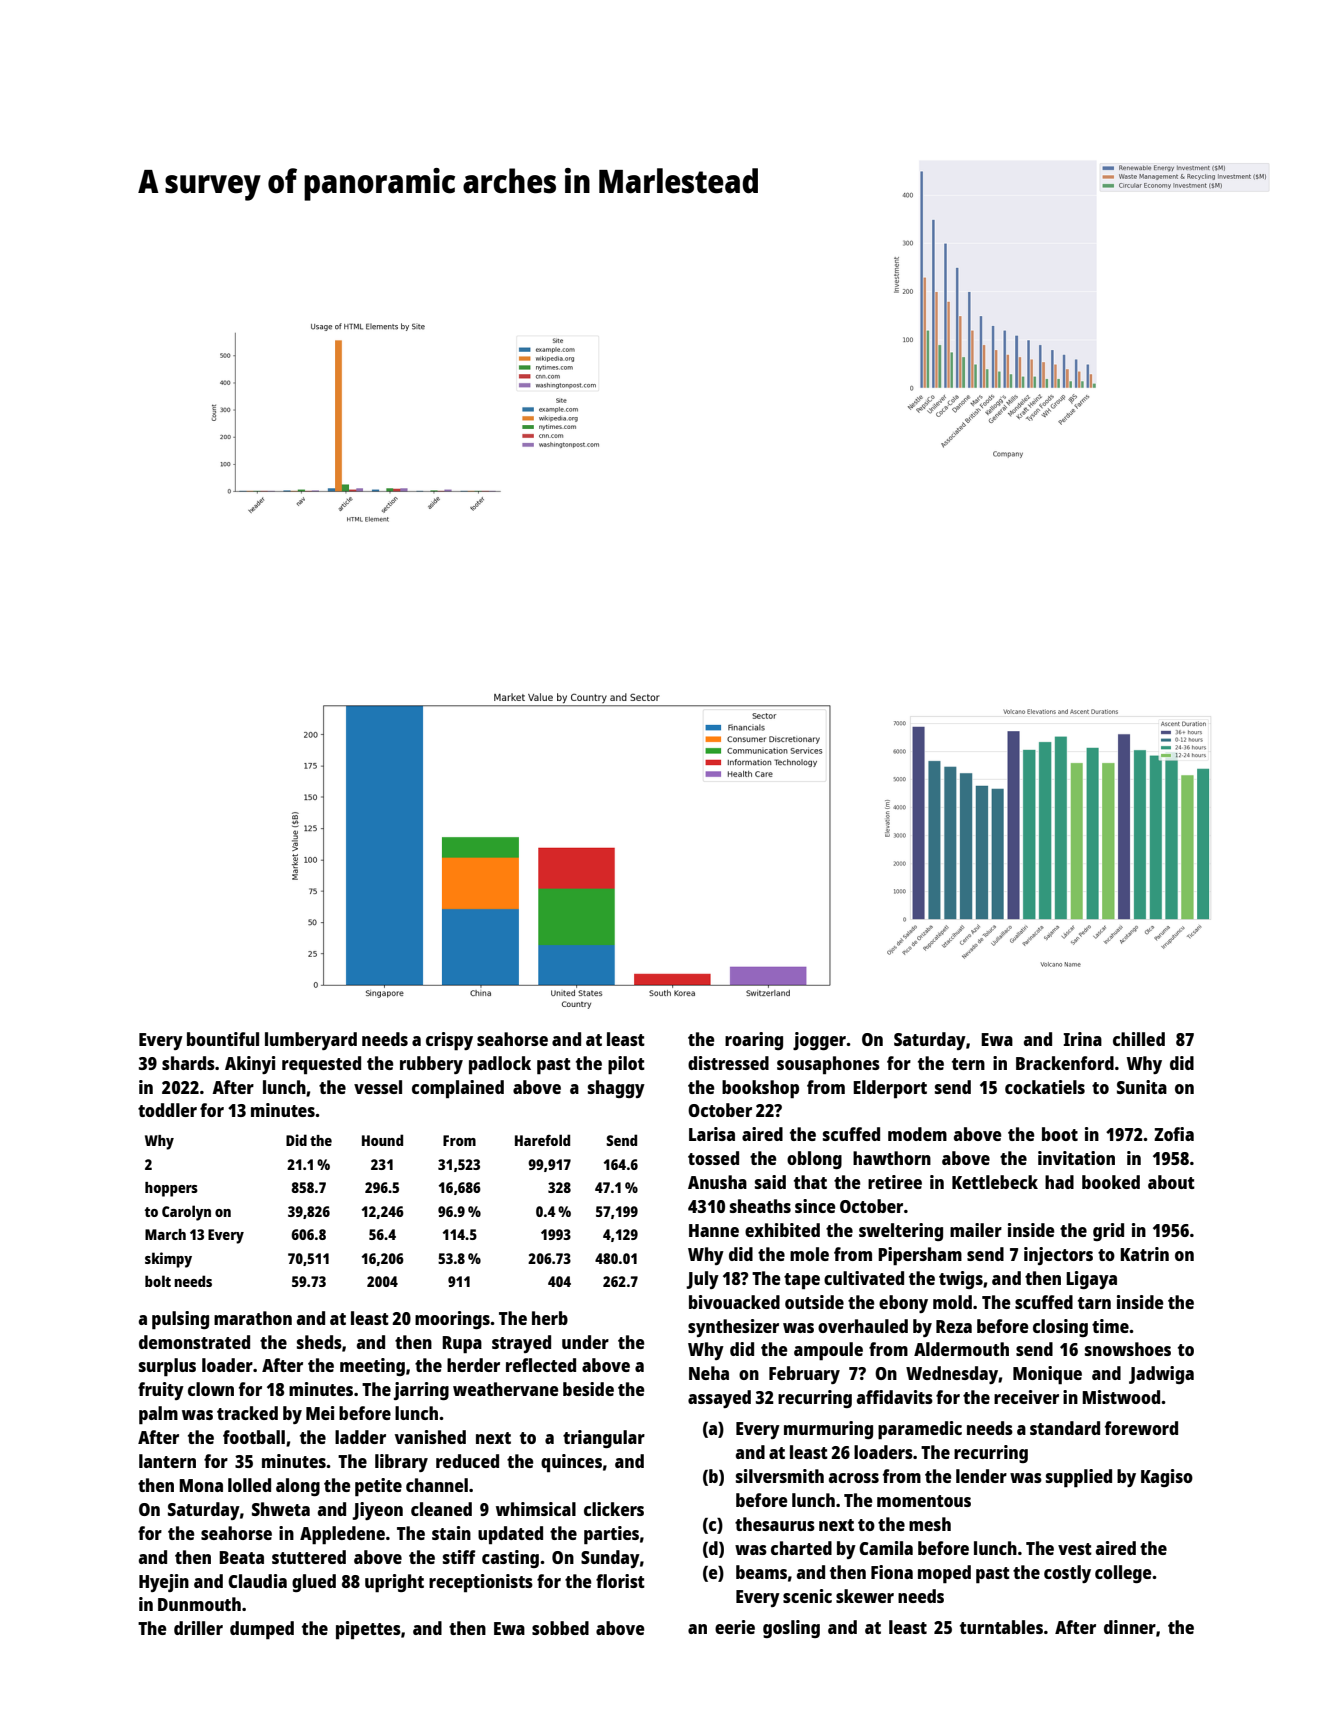 The height and width of the image is (1725, 1333). Describe the element at coordinates (311, 1041) in the image. I see `lumberyard` at that location.
